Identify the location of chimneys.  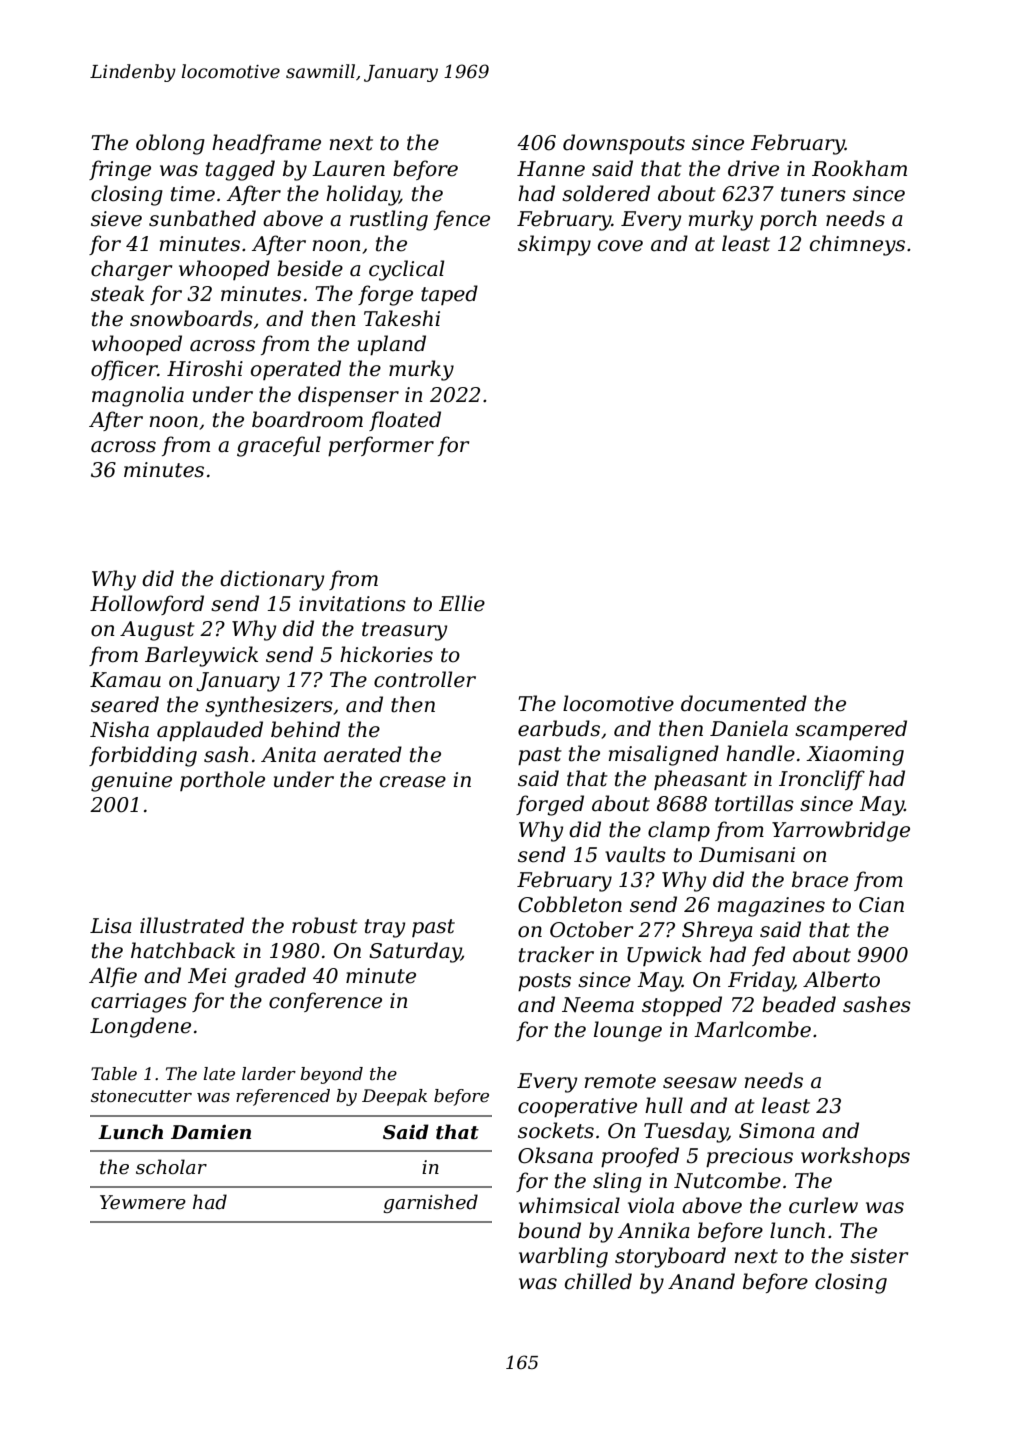
(857, 245).
